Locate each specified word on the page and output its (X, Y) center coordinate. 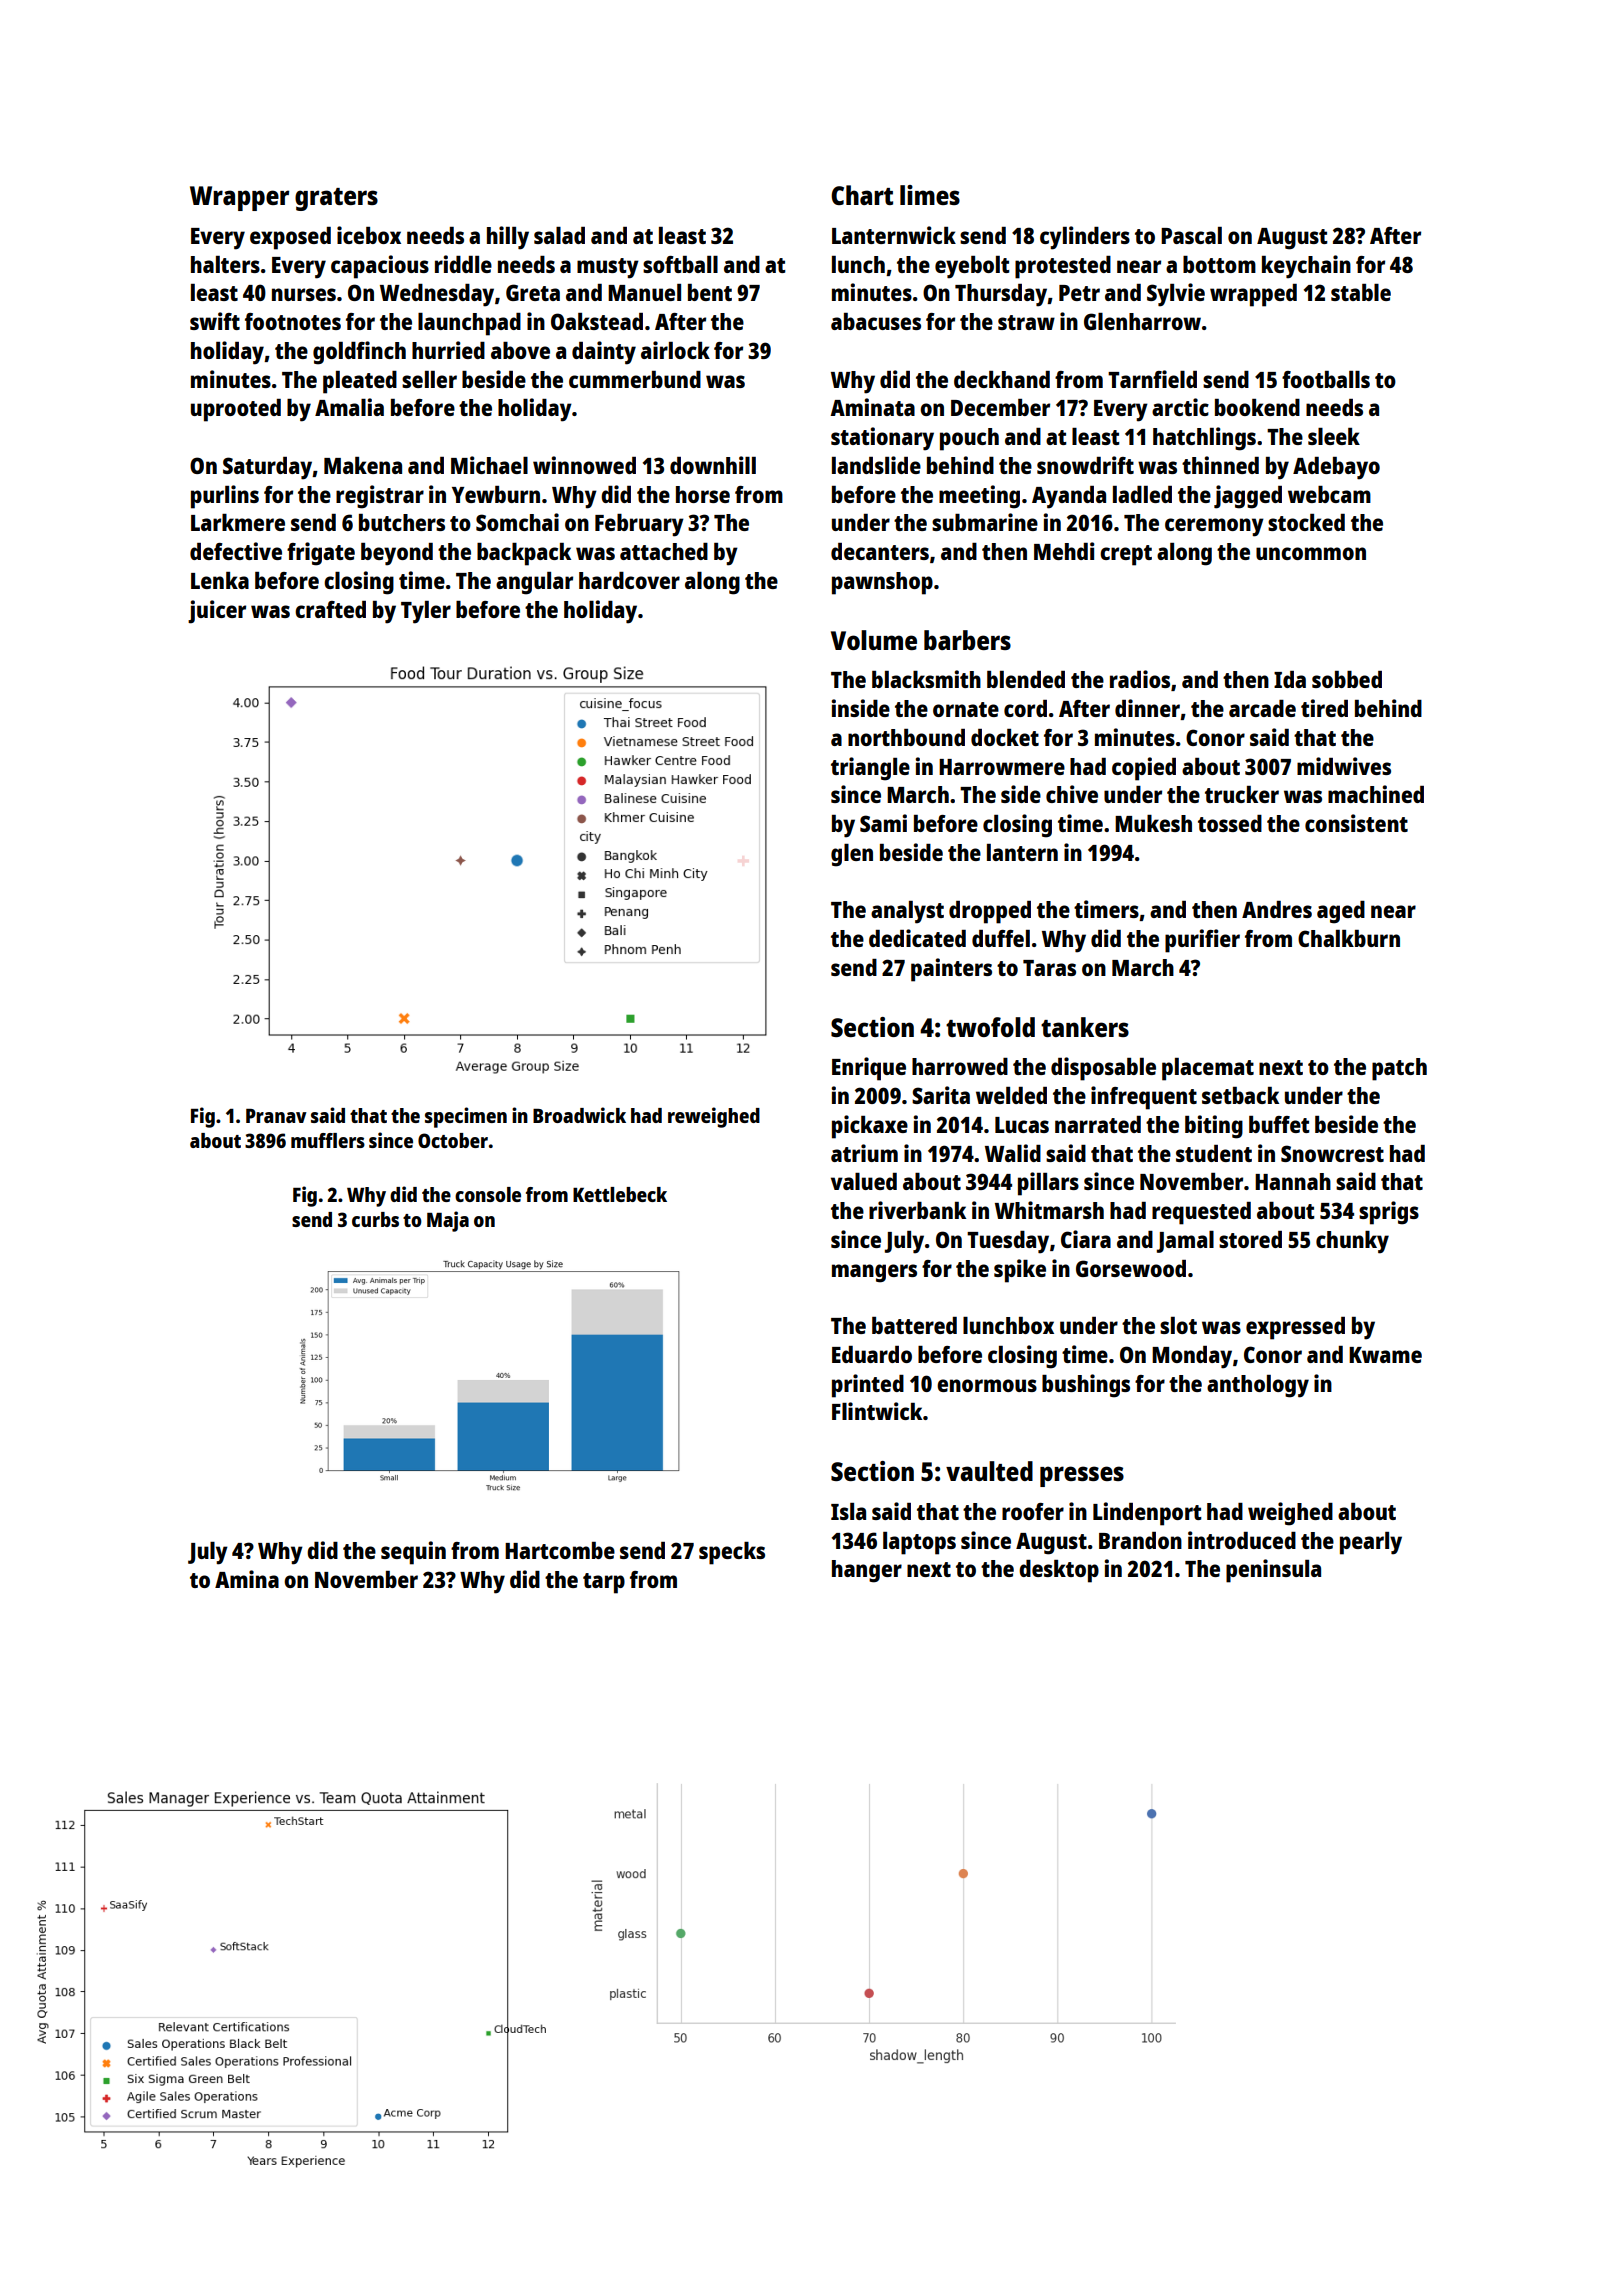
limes (930, 195)
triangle (870, 769)
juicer (217, 612)
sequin (413, 1553)
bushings (1086, 1386)
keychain (1306, 267)
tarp (604, 1583)
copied (1144, 769)
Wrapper (239, 198)
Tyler (426, 612)
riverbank (917, 1210)
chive (1072, 794)
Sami (883, 823)
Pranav (276, 1116)
